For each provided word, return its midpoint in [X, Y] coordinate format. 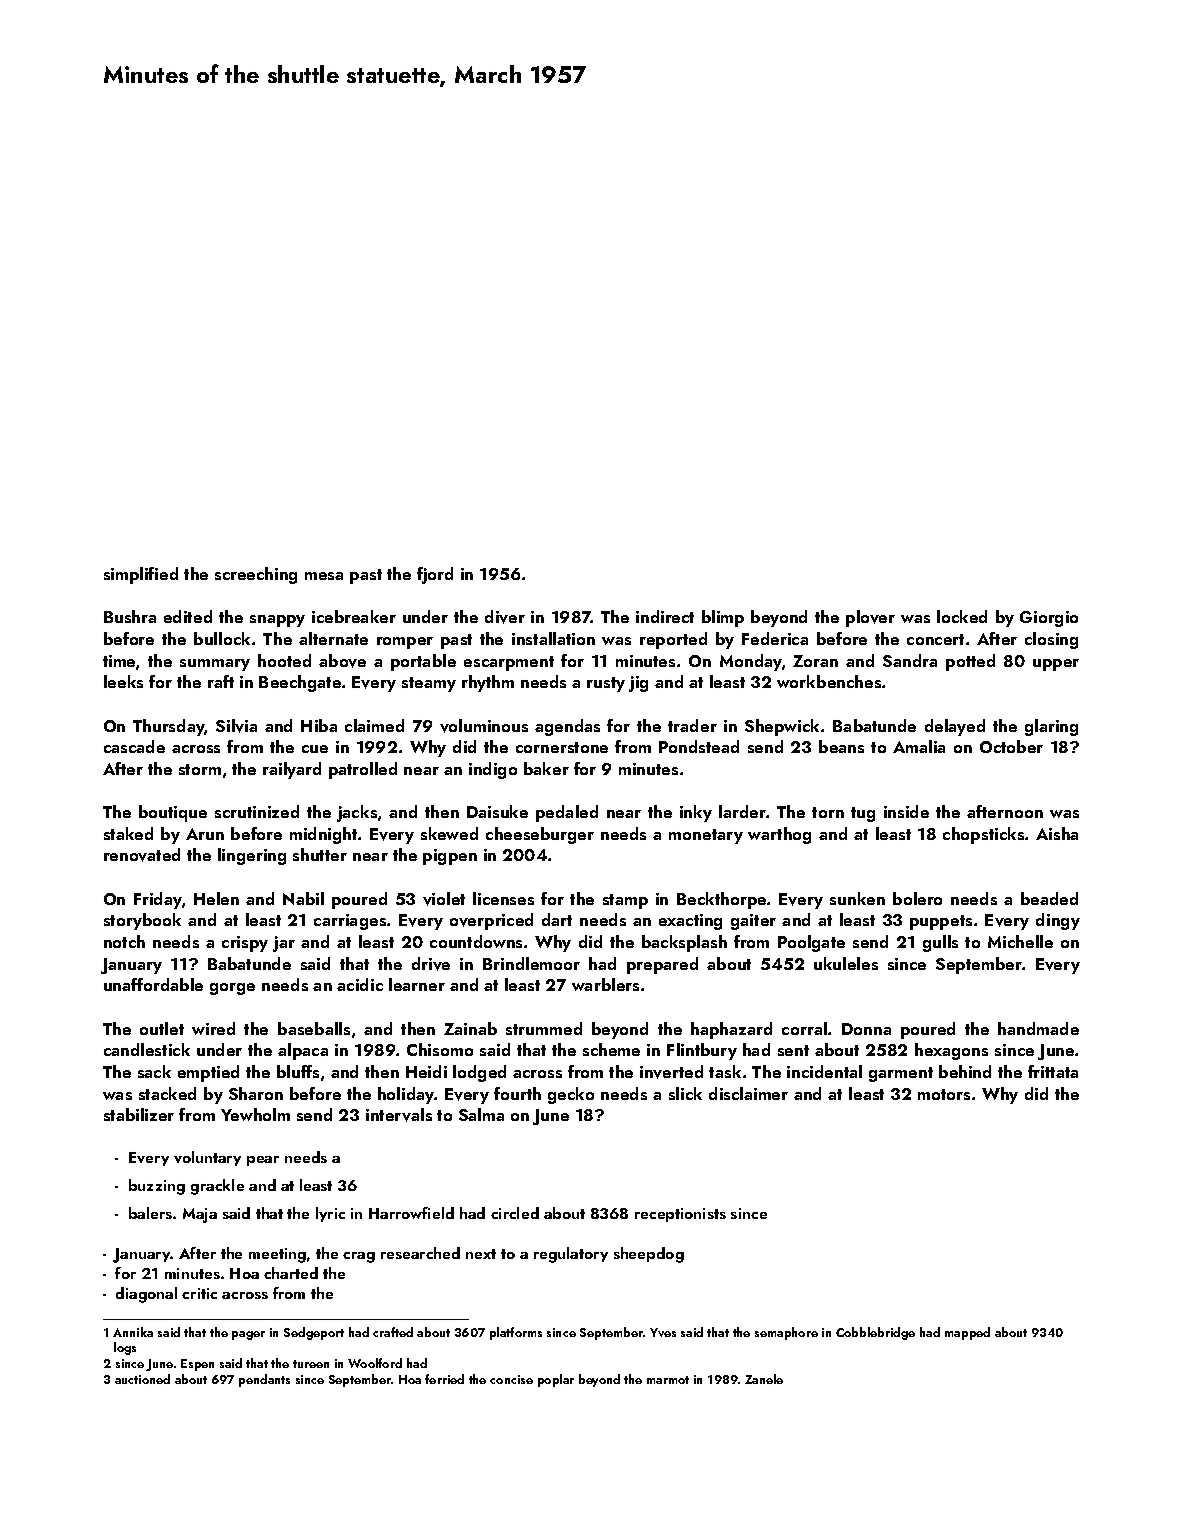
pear [263, 1161]
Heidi [426, 1071]
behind [965, 1071]
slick [685, 1093]
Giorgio [1049, 619]
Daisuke [497, 811]
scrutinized [257, 811]
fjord [435, 575]
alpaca [303, 1051]
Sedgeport [314, 1333]
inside [906, 811]
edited [188, 616]
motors [944, 1094]
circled [515, 1213]
